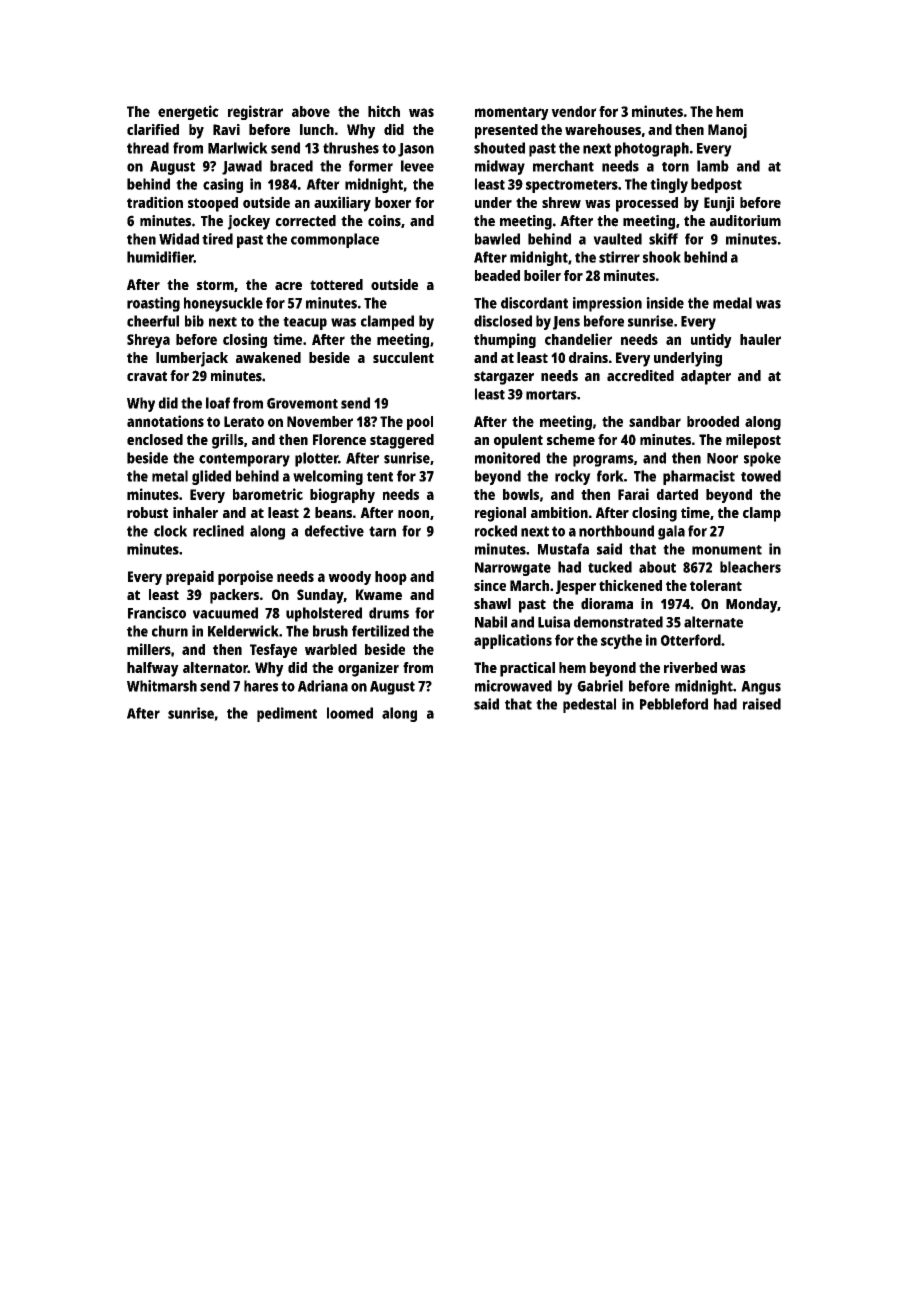 The image size is (908, 1316). I want to click on darted, so click(677, 494).
